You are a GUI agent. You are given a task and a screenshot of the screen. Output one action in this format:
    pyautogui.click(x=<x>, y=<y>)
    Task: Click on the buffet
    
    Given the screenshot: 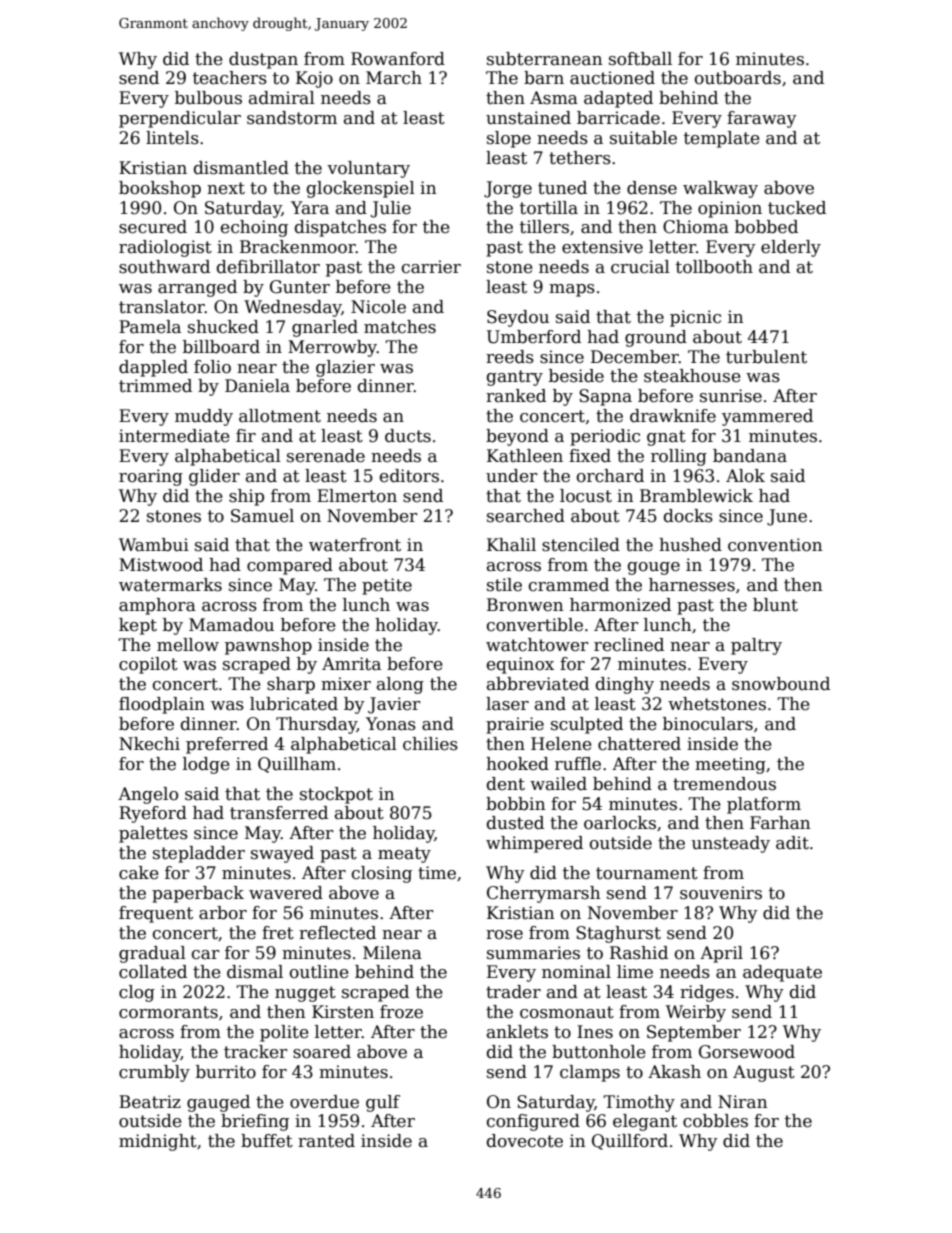 What is the action you would take?
    pyautogui.click(x=267, y=1141)
